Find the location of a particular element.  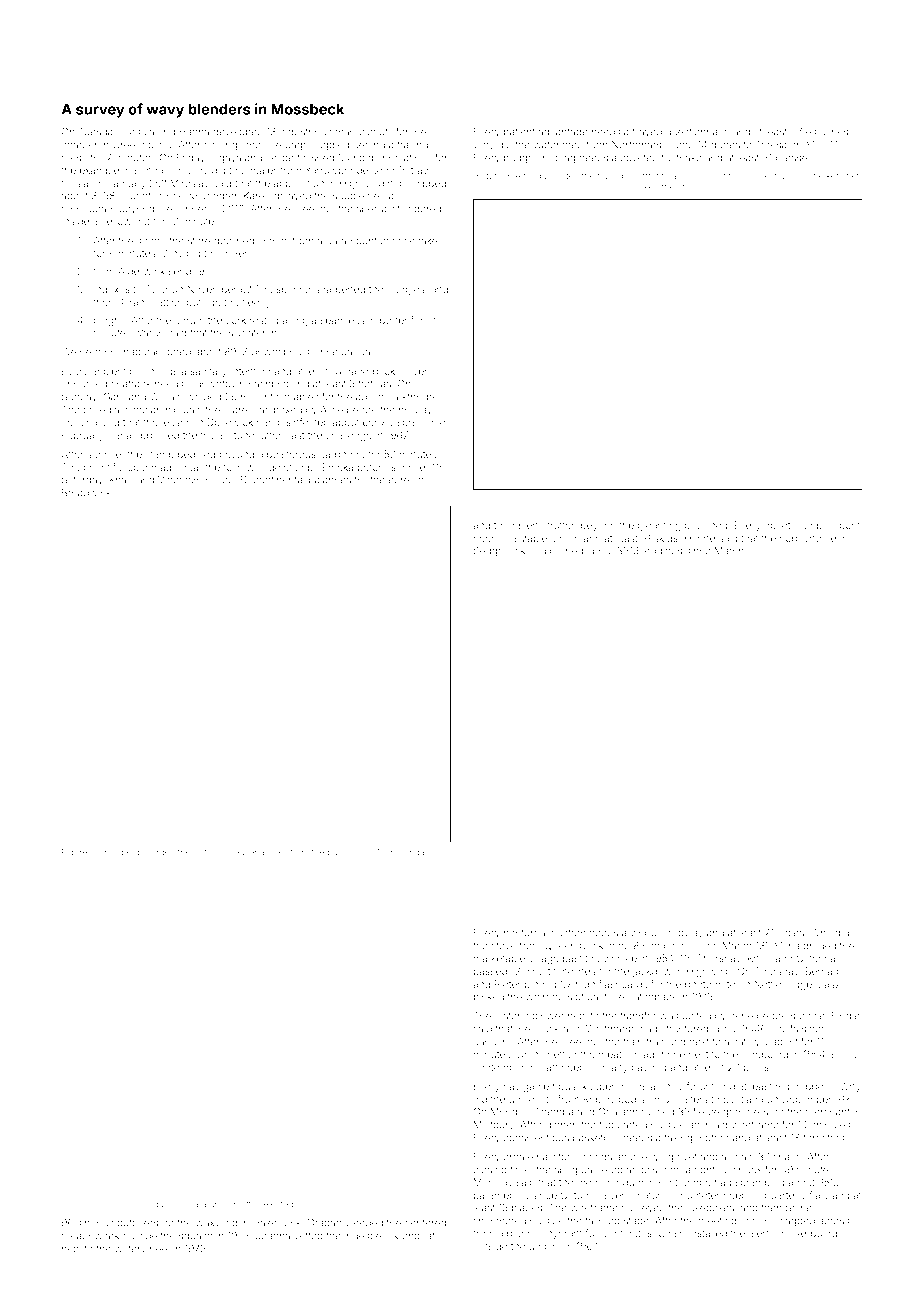

Sedgewick is located at coordinates (499, 552).
